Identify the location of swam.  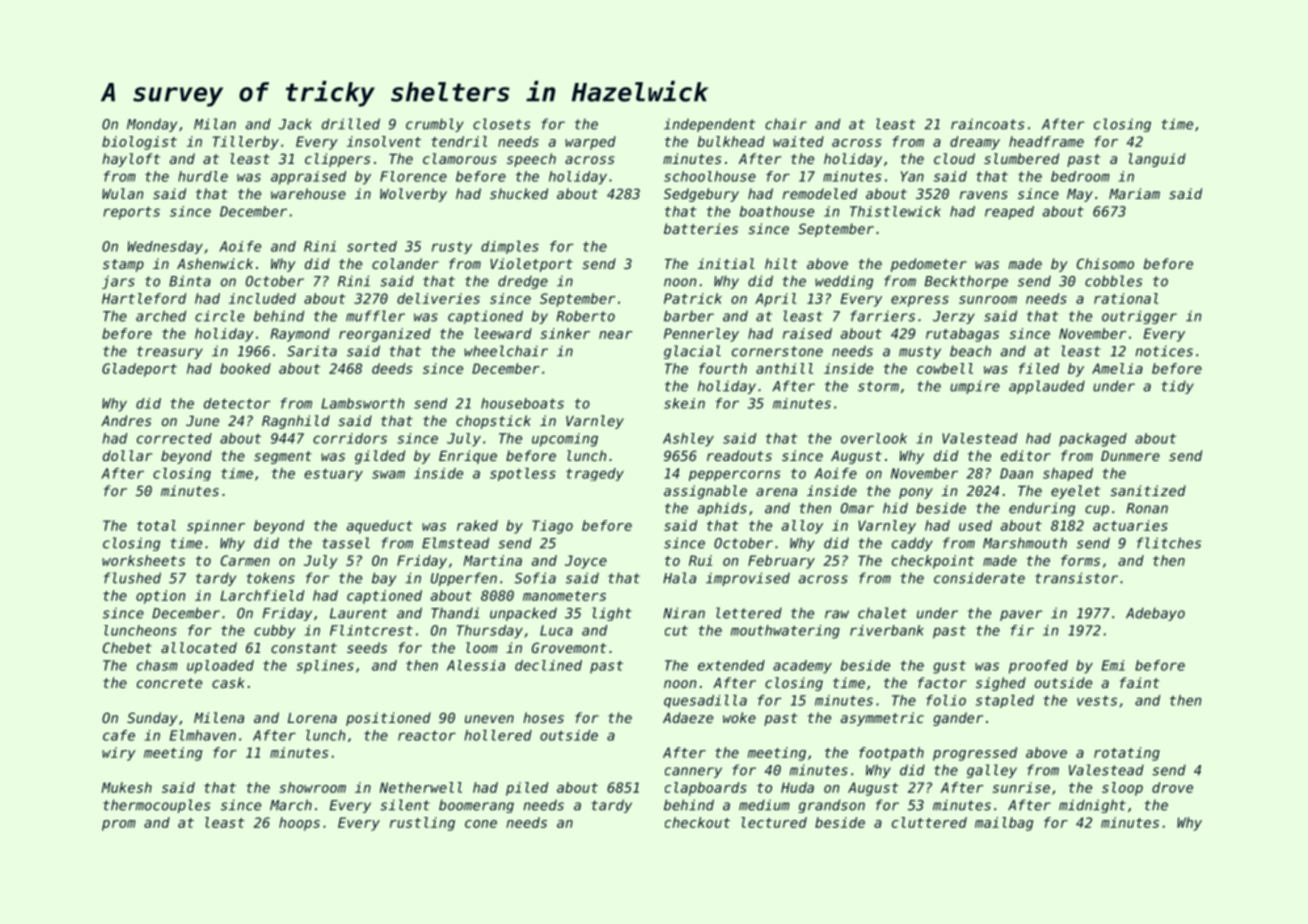
(388, 474).
